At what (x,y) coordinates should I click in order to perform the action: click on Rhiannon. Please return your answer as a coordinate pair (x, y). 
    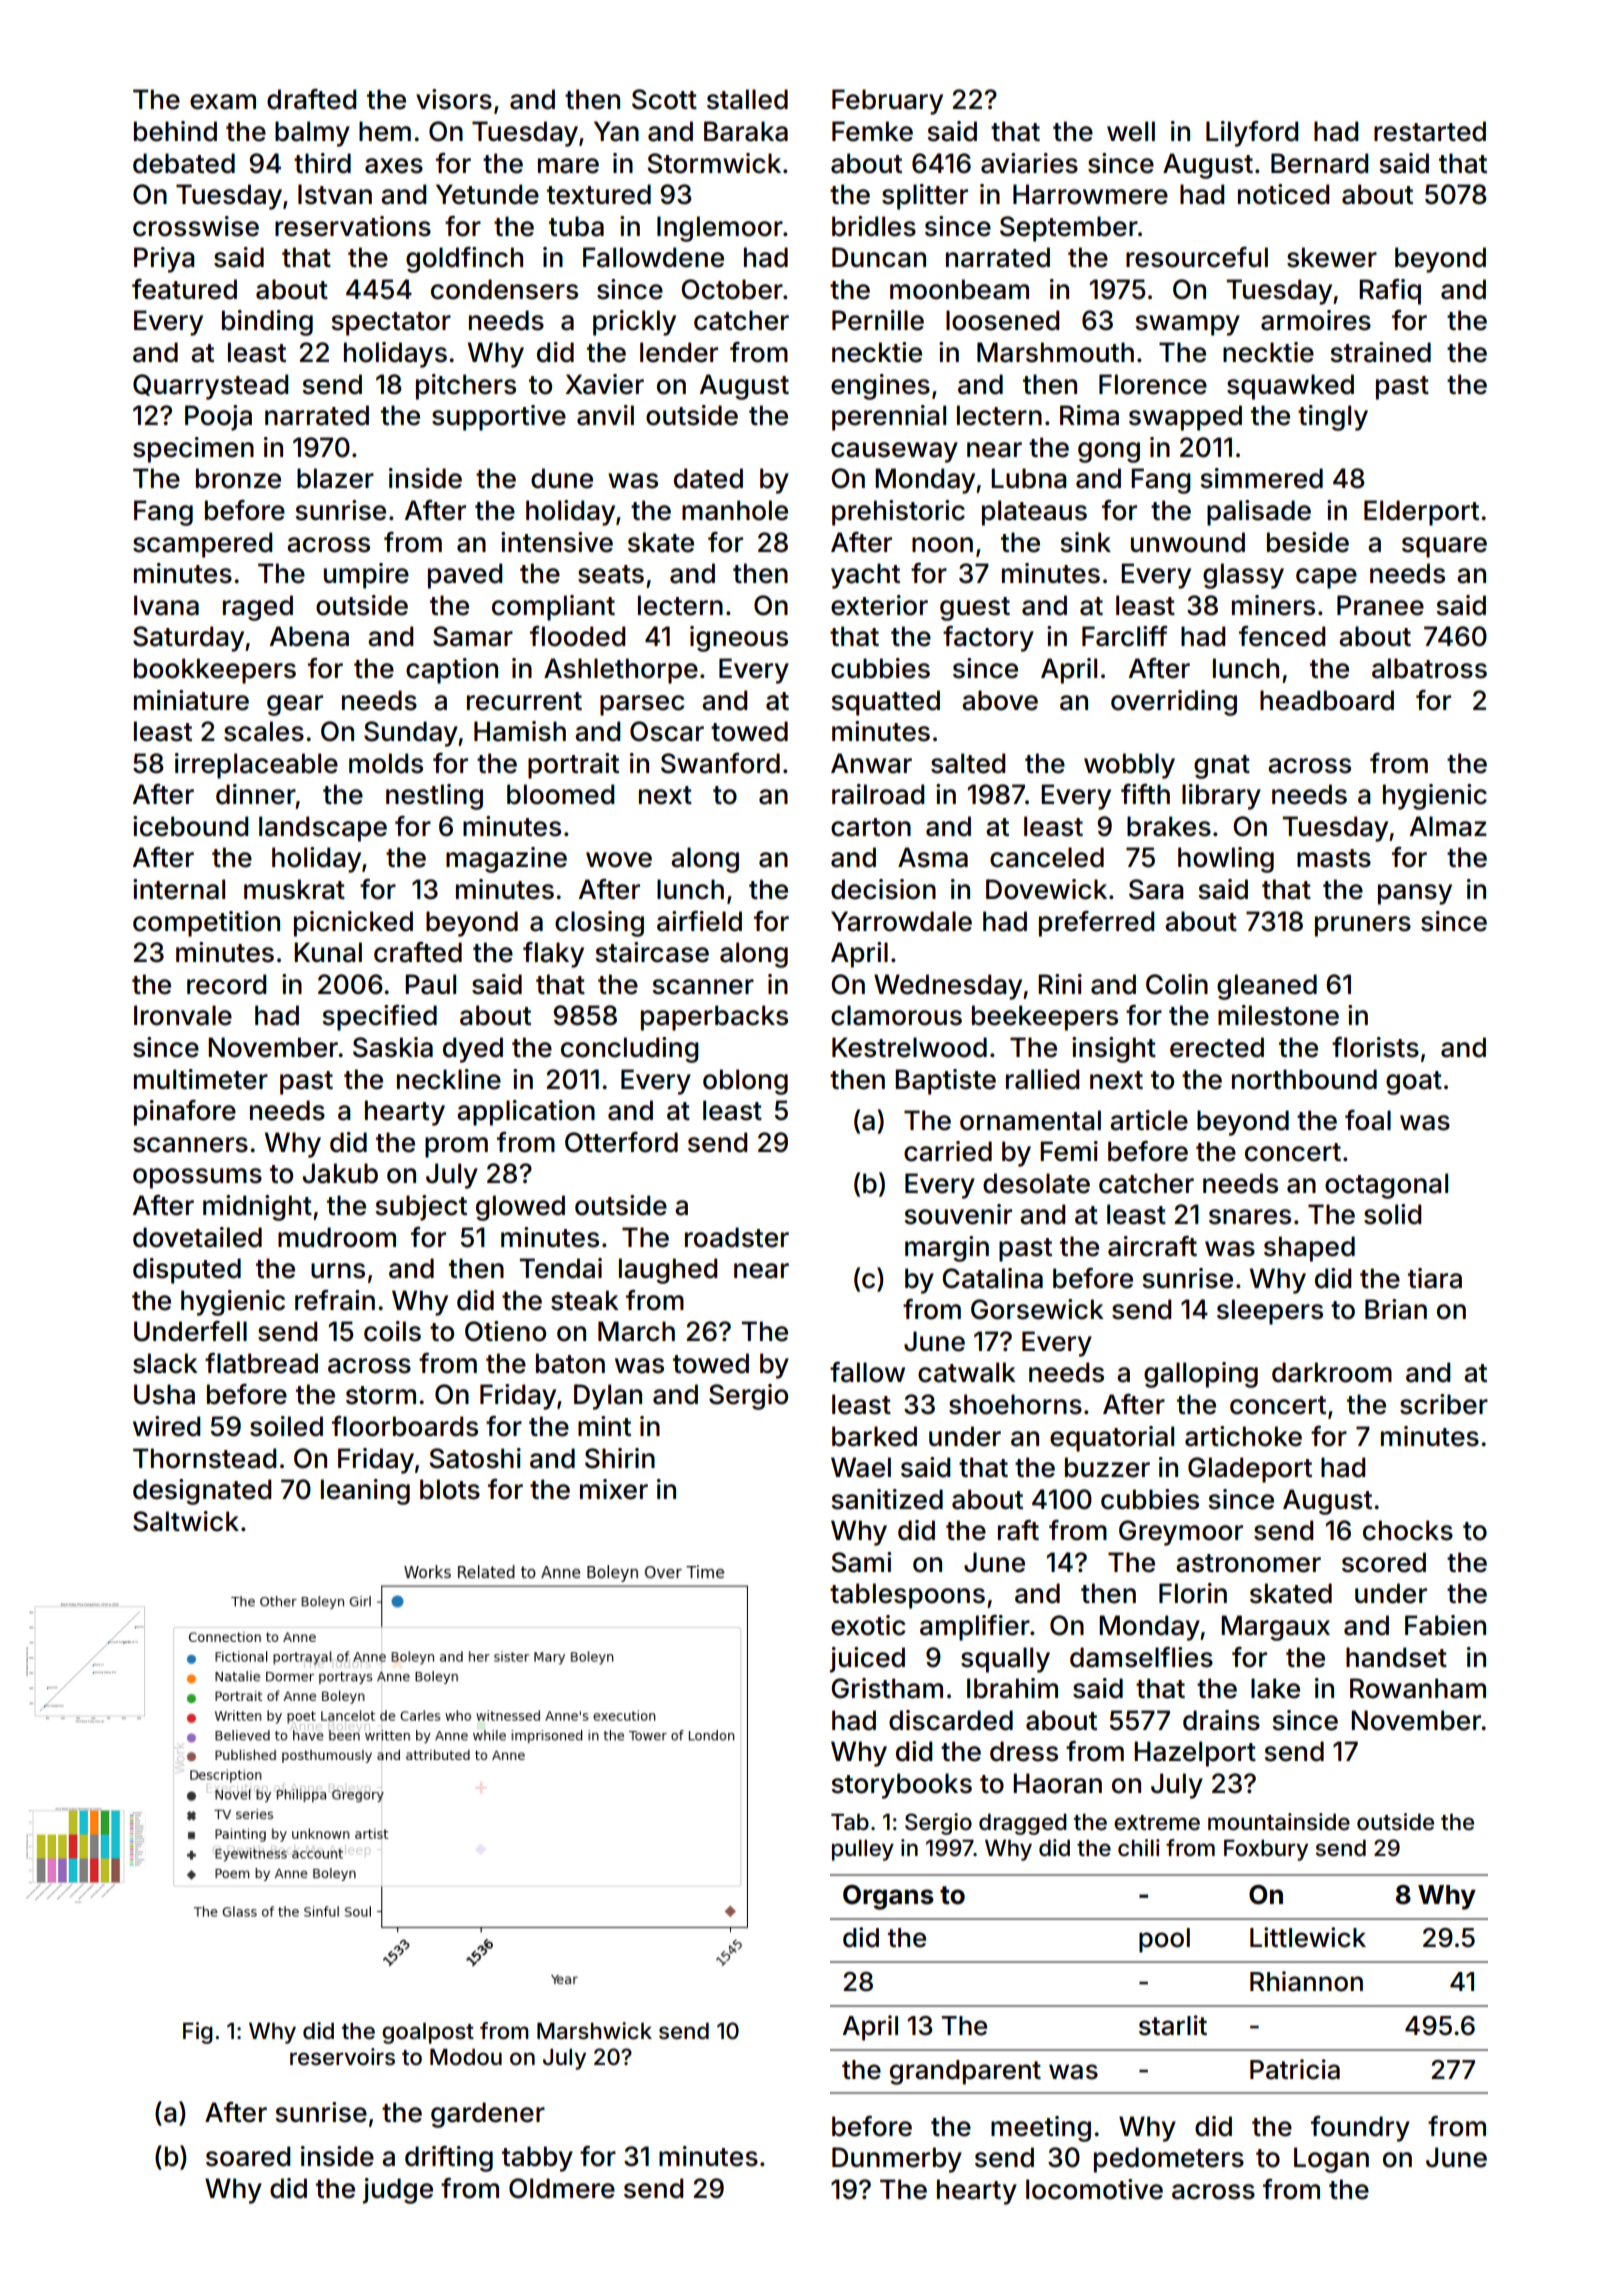
    Looking at the image, I should click on (1306, 1981).
